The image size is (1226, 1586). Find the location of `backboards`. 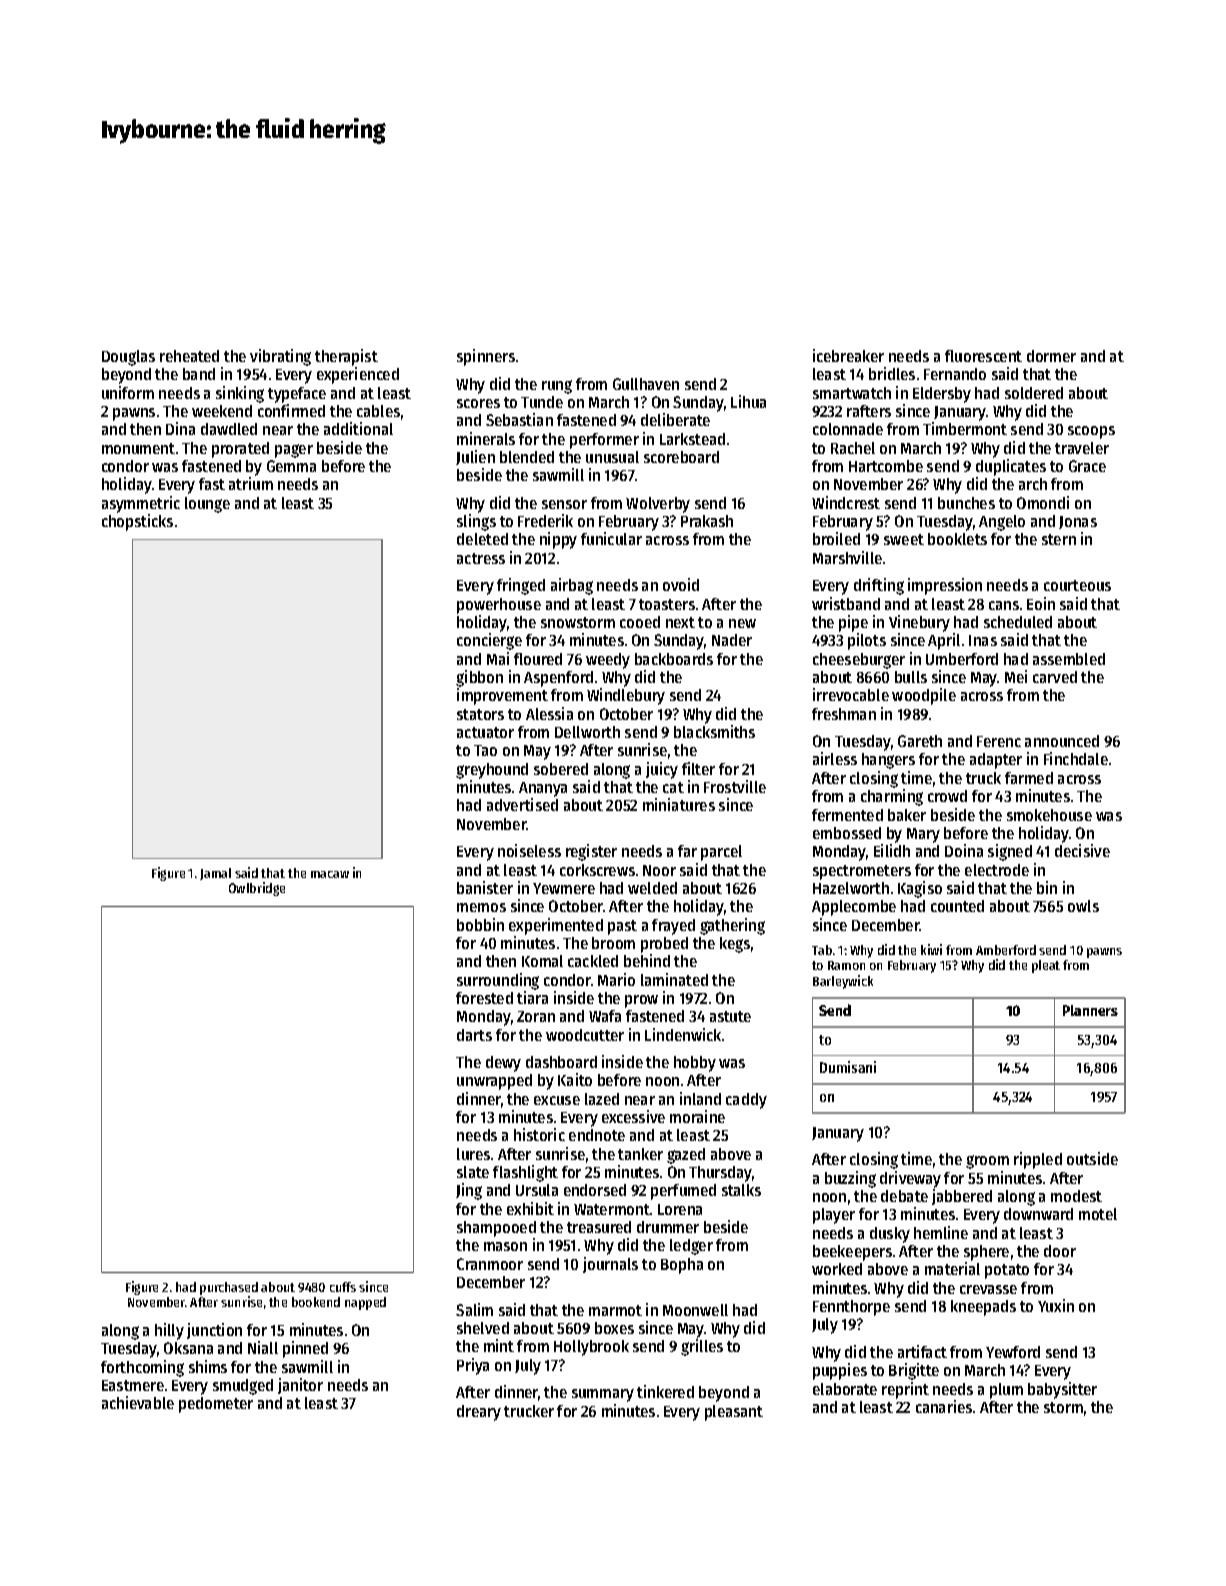

backboards is located at coordinates (674, 659).
